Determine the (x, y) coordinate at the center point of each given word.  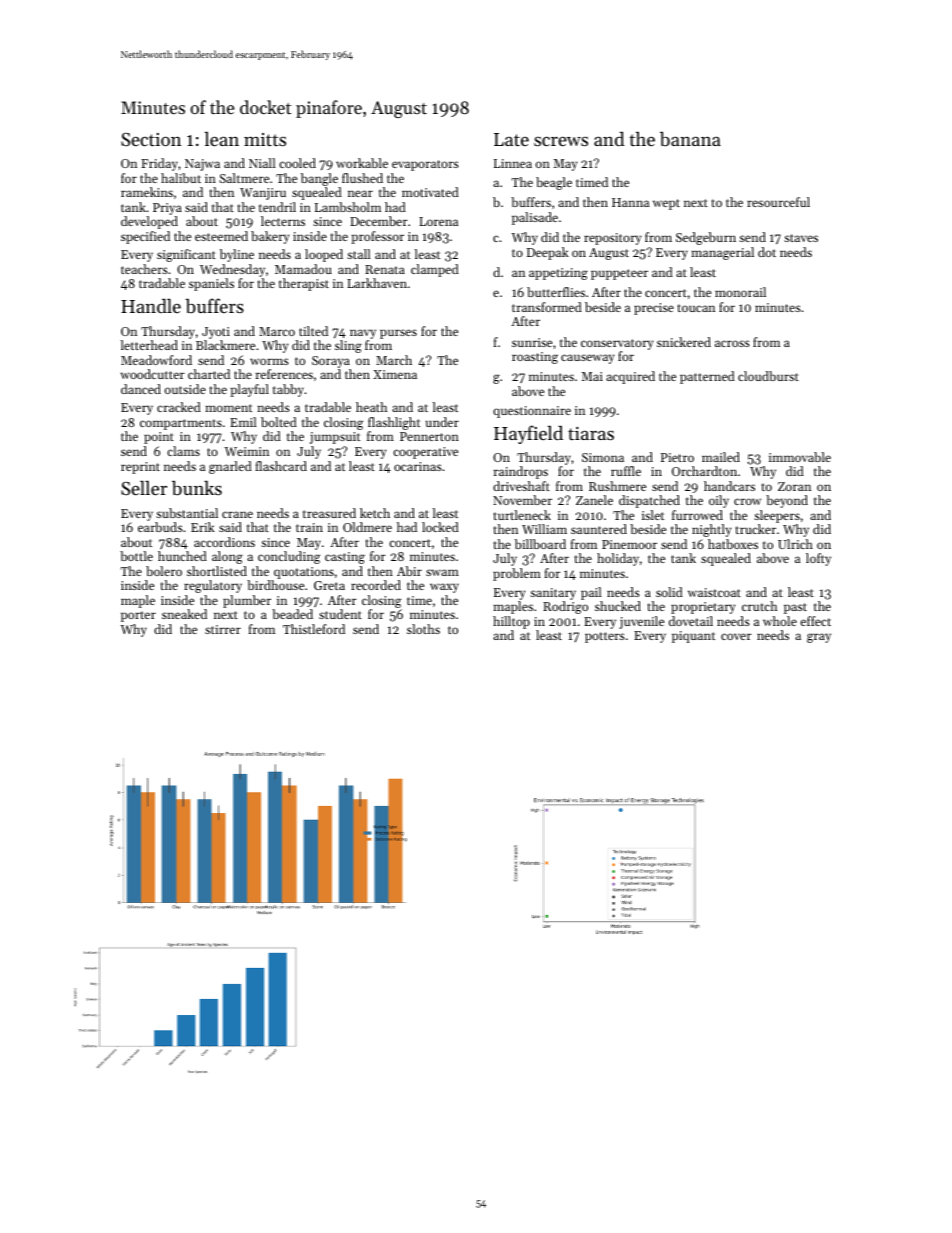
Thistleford (314, 629)
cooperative (425, 453)
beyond (787, 501)
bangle (319, 179)
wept (666, 204)
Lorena (438, 221)
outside (185, 389)
